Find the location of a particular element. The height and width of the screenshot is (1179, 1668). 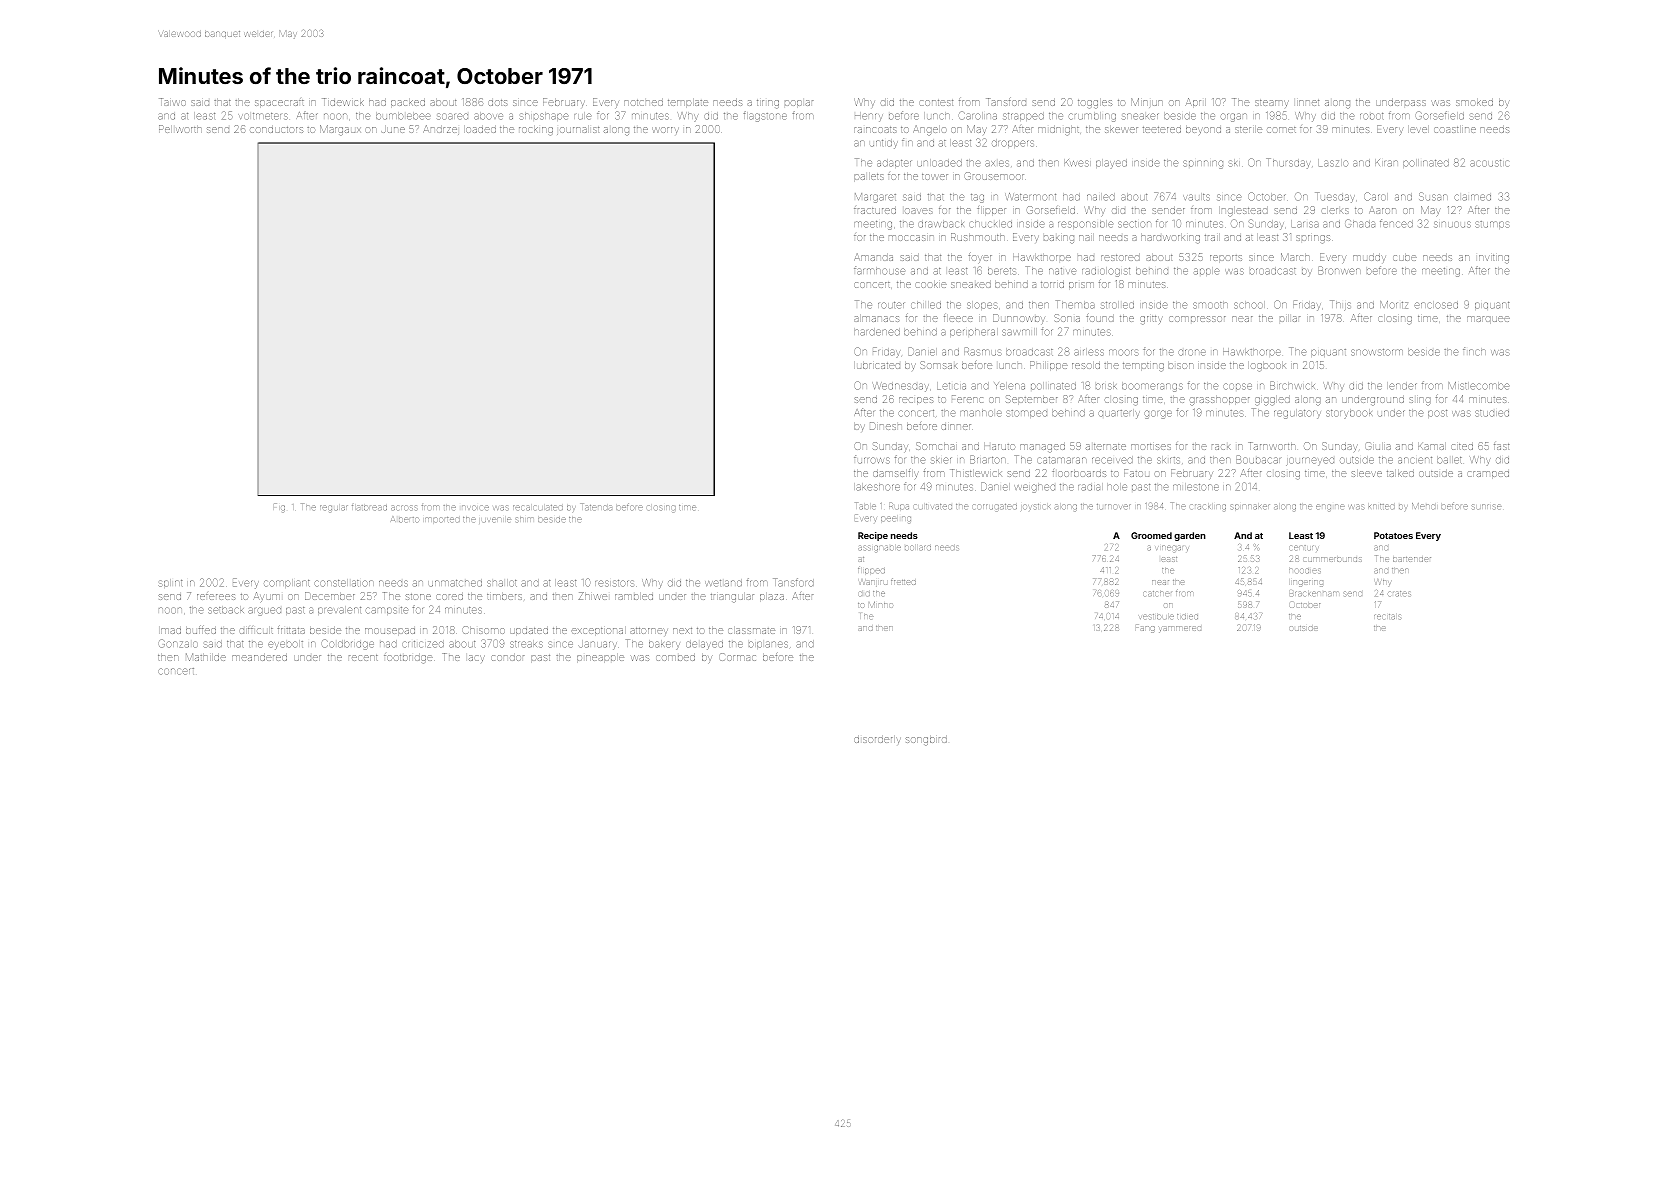

dots is located at coordinates (497, 103).
